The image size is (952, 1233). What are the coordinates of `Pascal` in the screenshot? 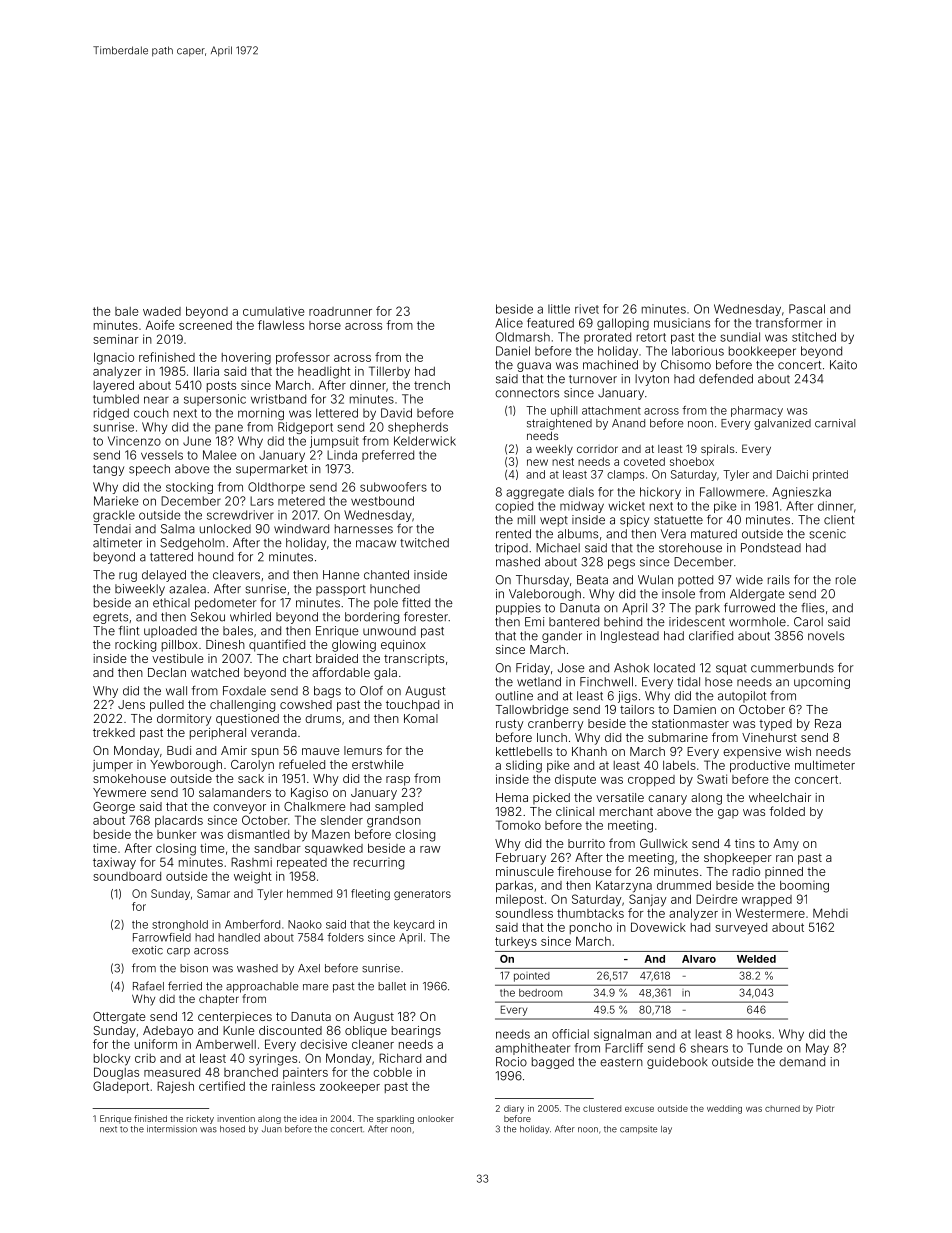 It's located at (807, 309).
